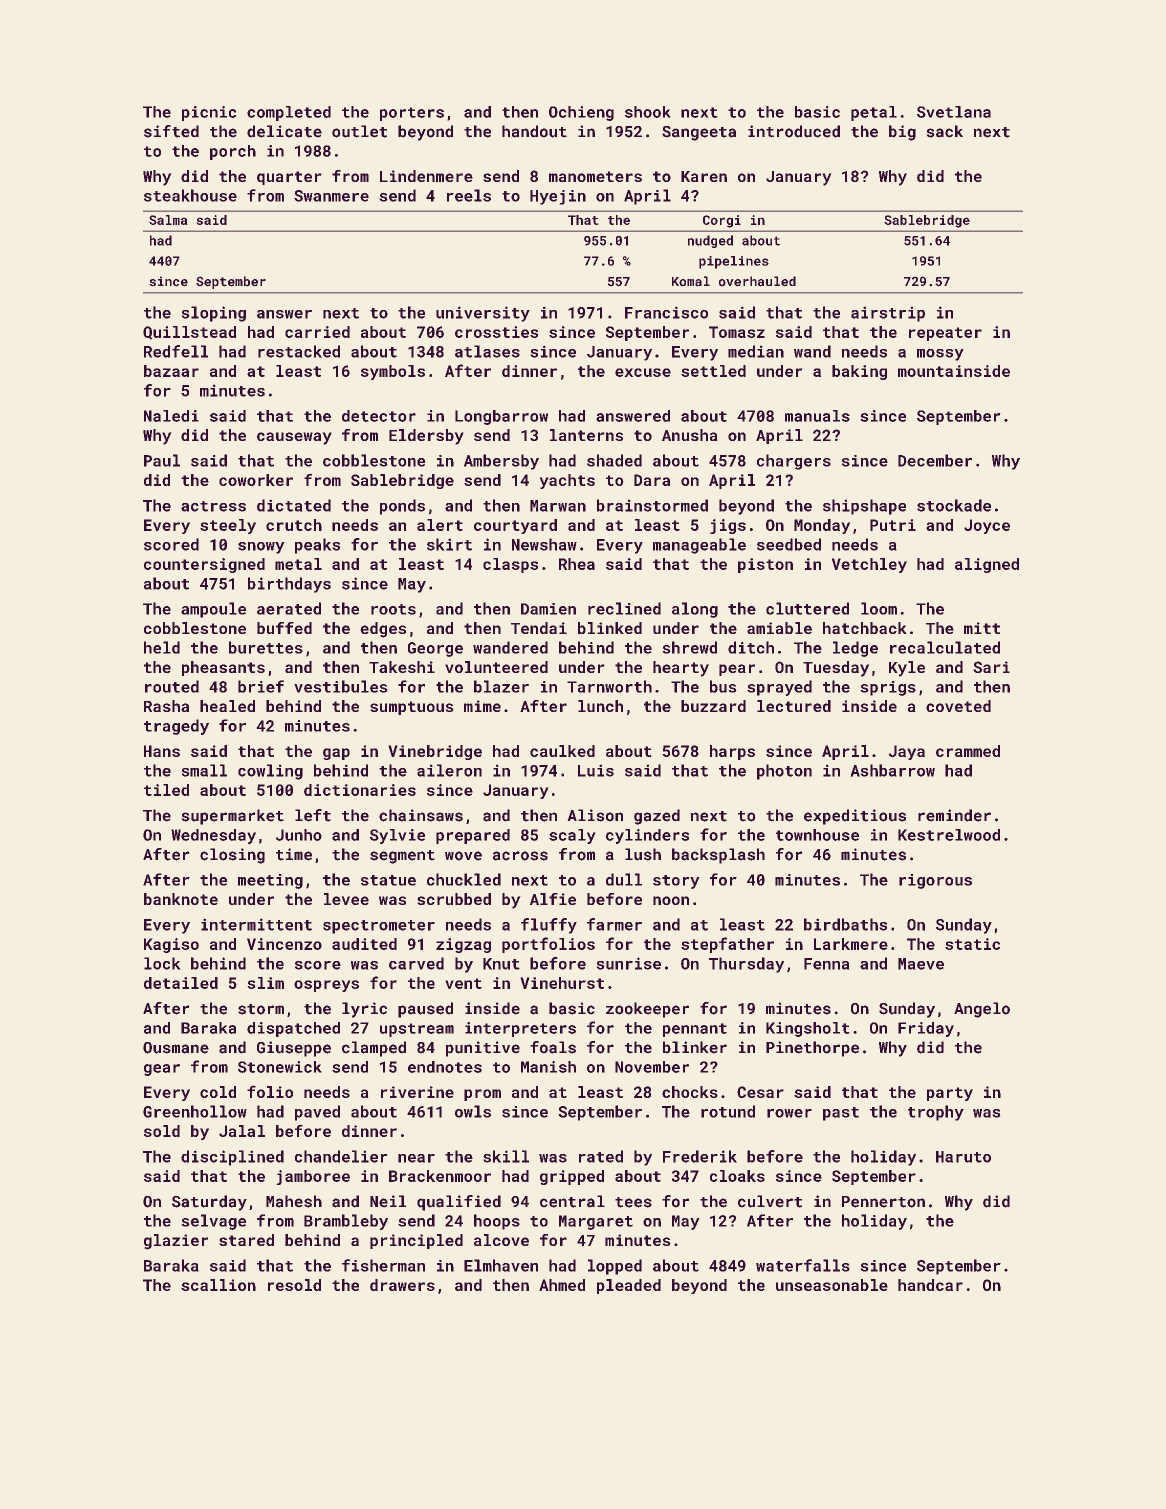  What do you see at coordinates (982, 1010) in the page?
I see `Angelo` at bounding box center [982, 1010].
